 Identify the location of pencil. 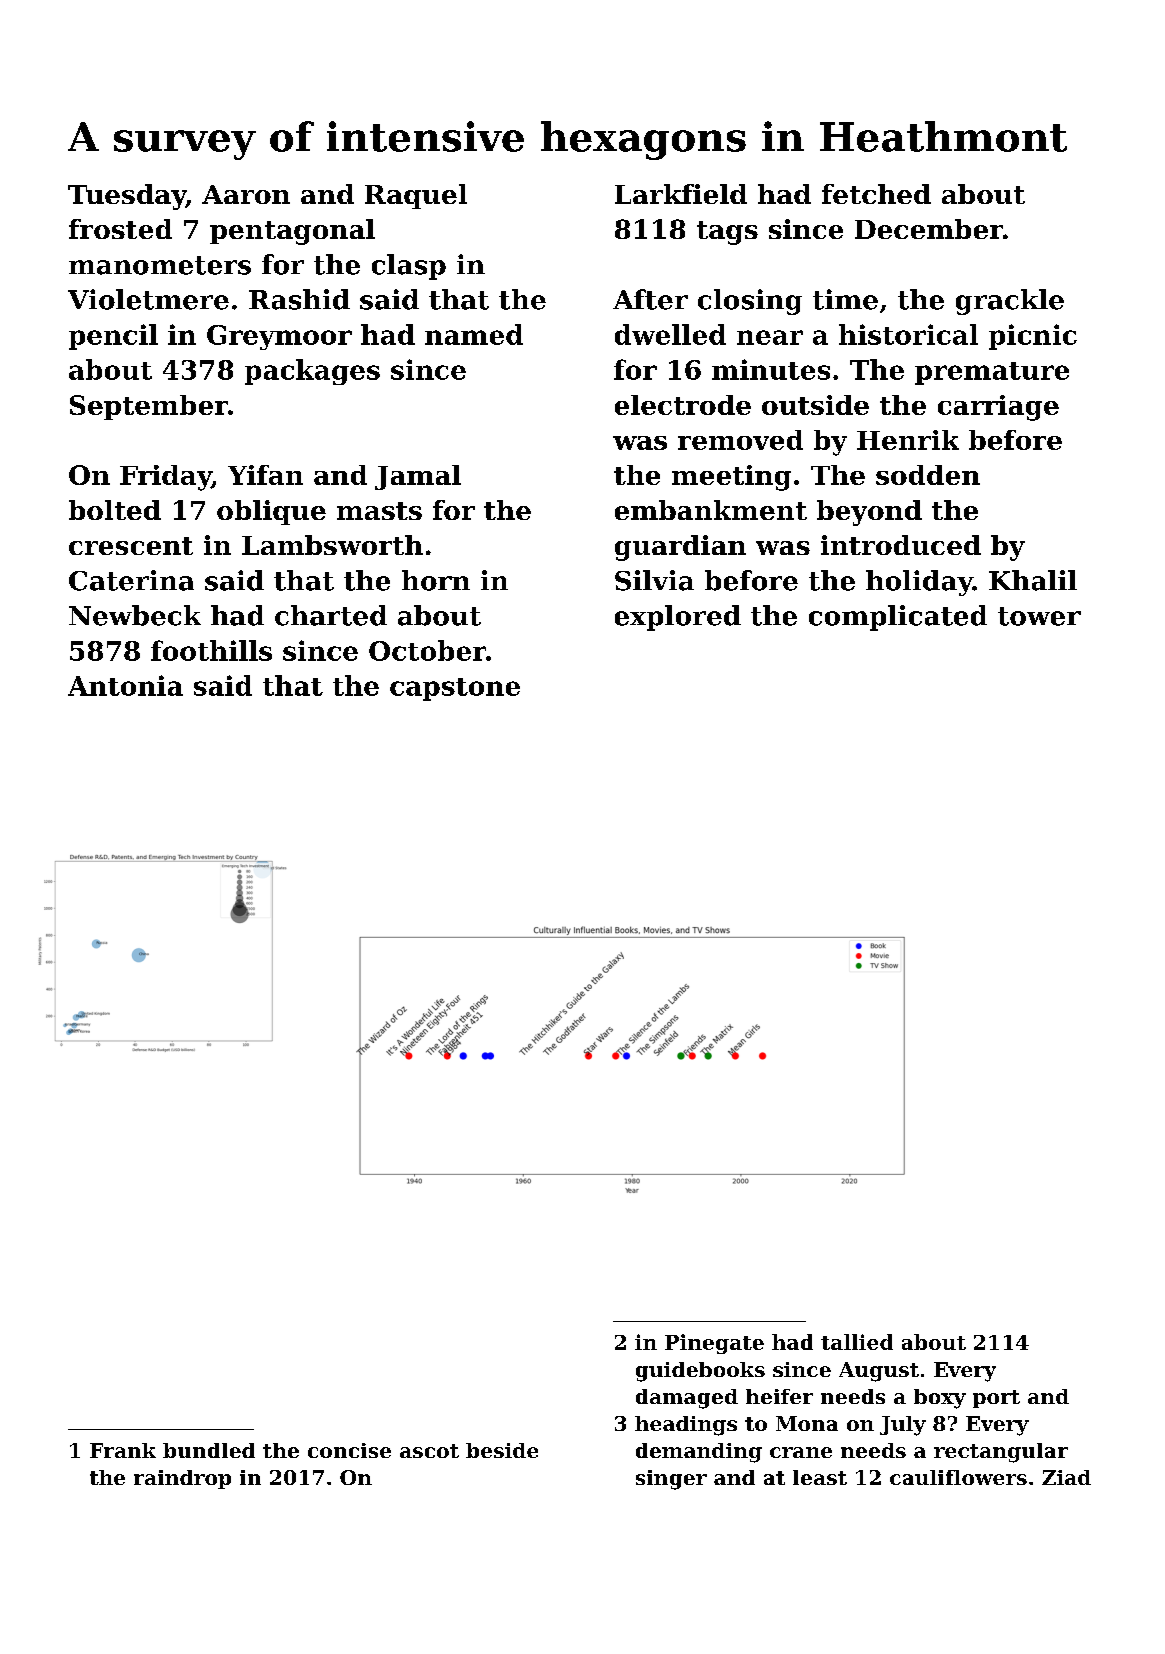
(113, 337).
